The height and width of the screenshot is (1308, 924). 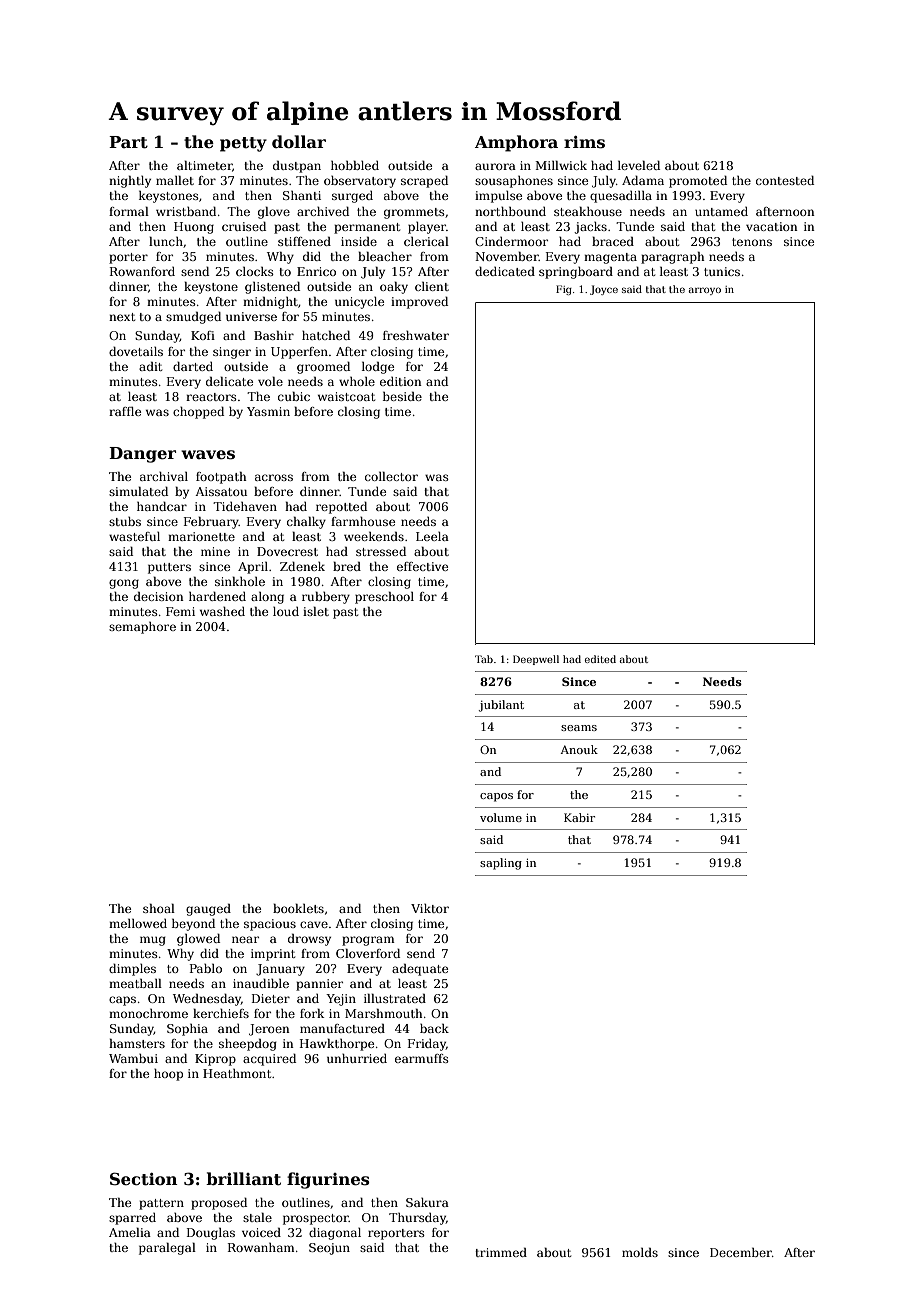 I want to click on client, so click(x=432, y=286).
